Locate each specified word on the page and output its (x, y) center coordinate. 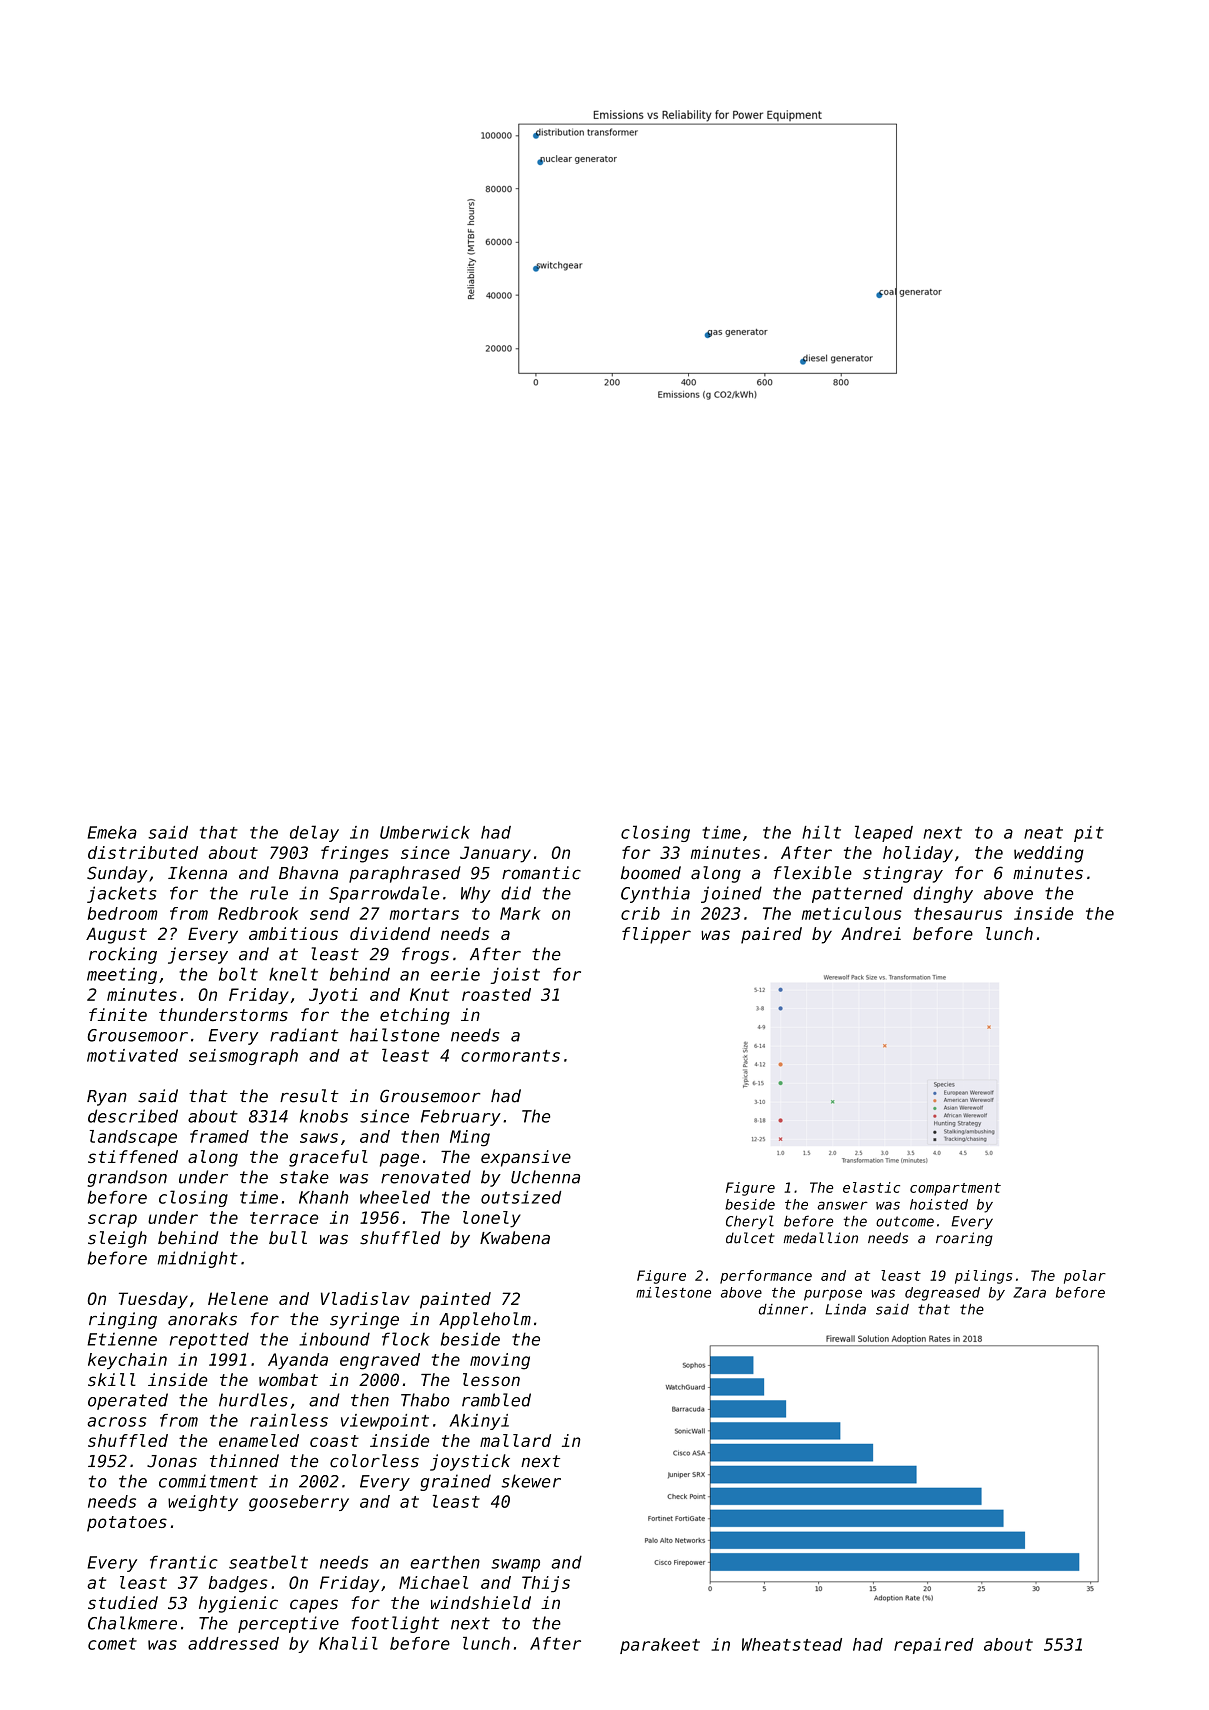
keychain (127, 1361)
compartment (955, 1189)
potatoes (127, 1524)
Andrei (871, 933)
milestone (673, 1292)
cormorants (510, 1056)
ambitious (293, 933)
